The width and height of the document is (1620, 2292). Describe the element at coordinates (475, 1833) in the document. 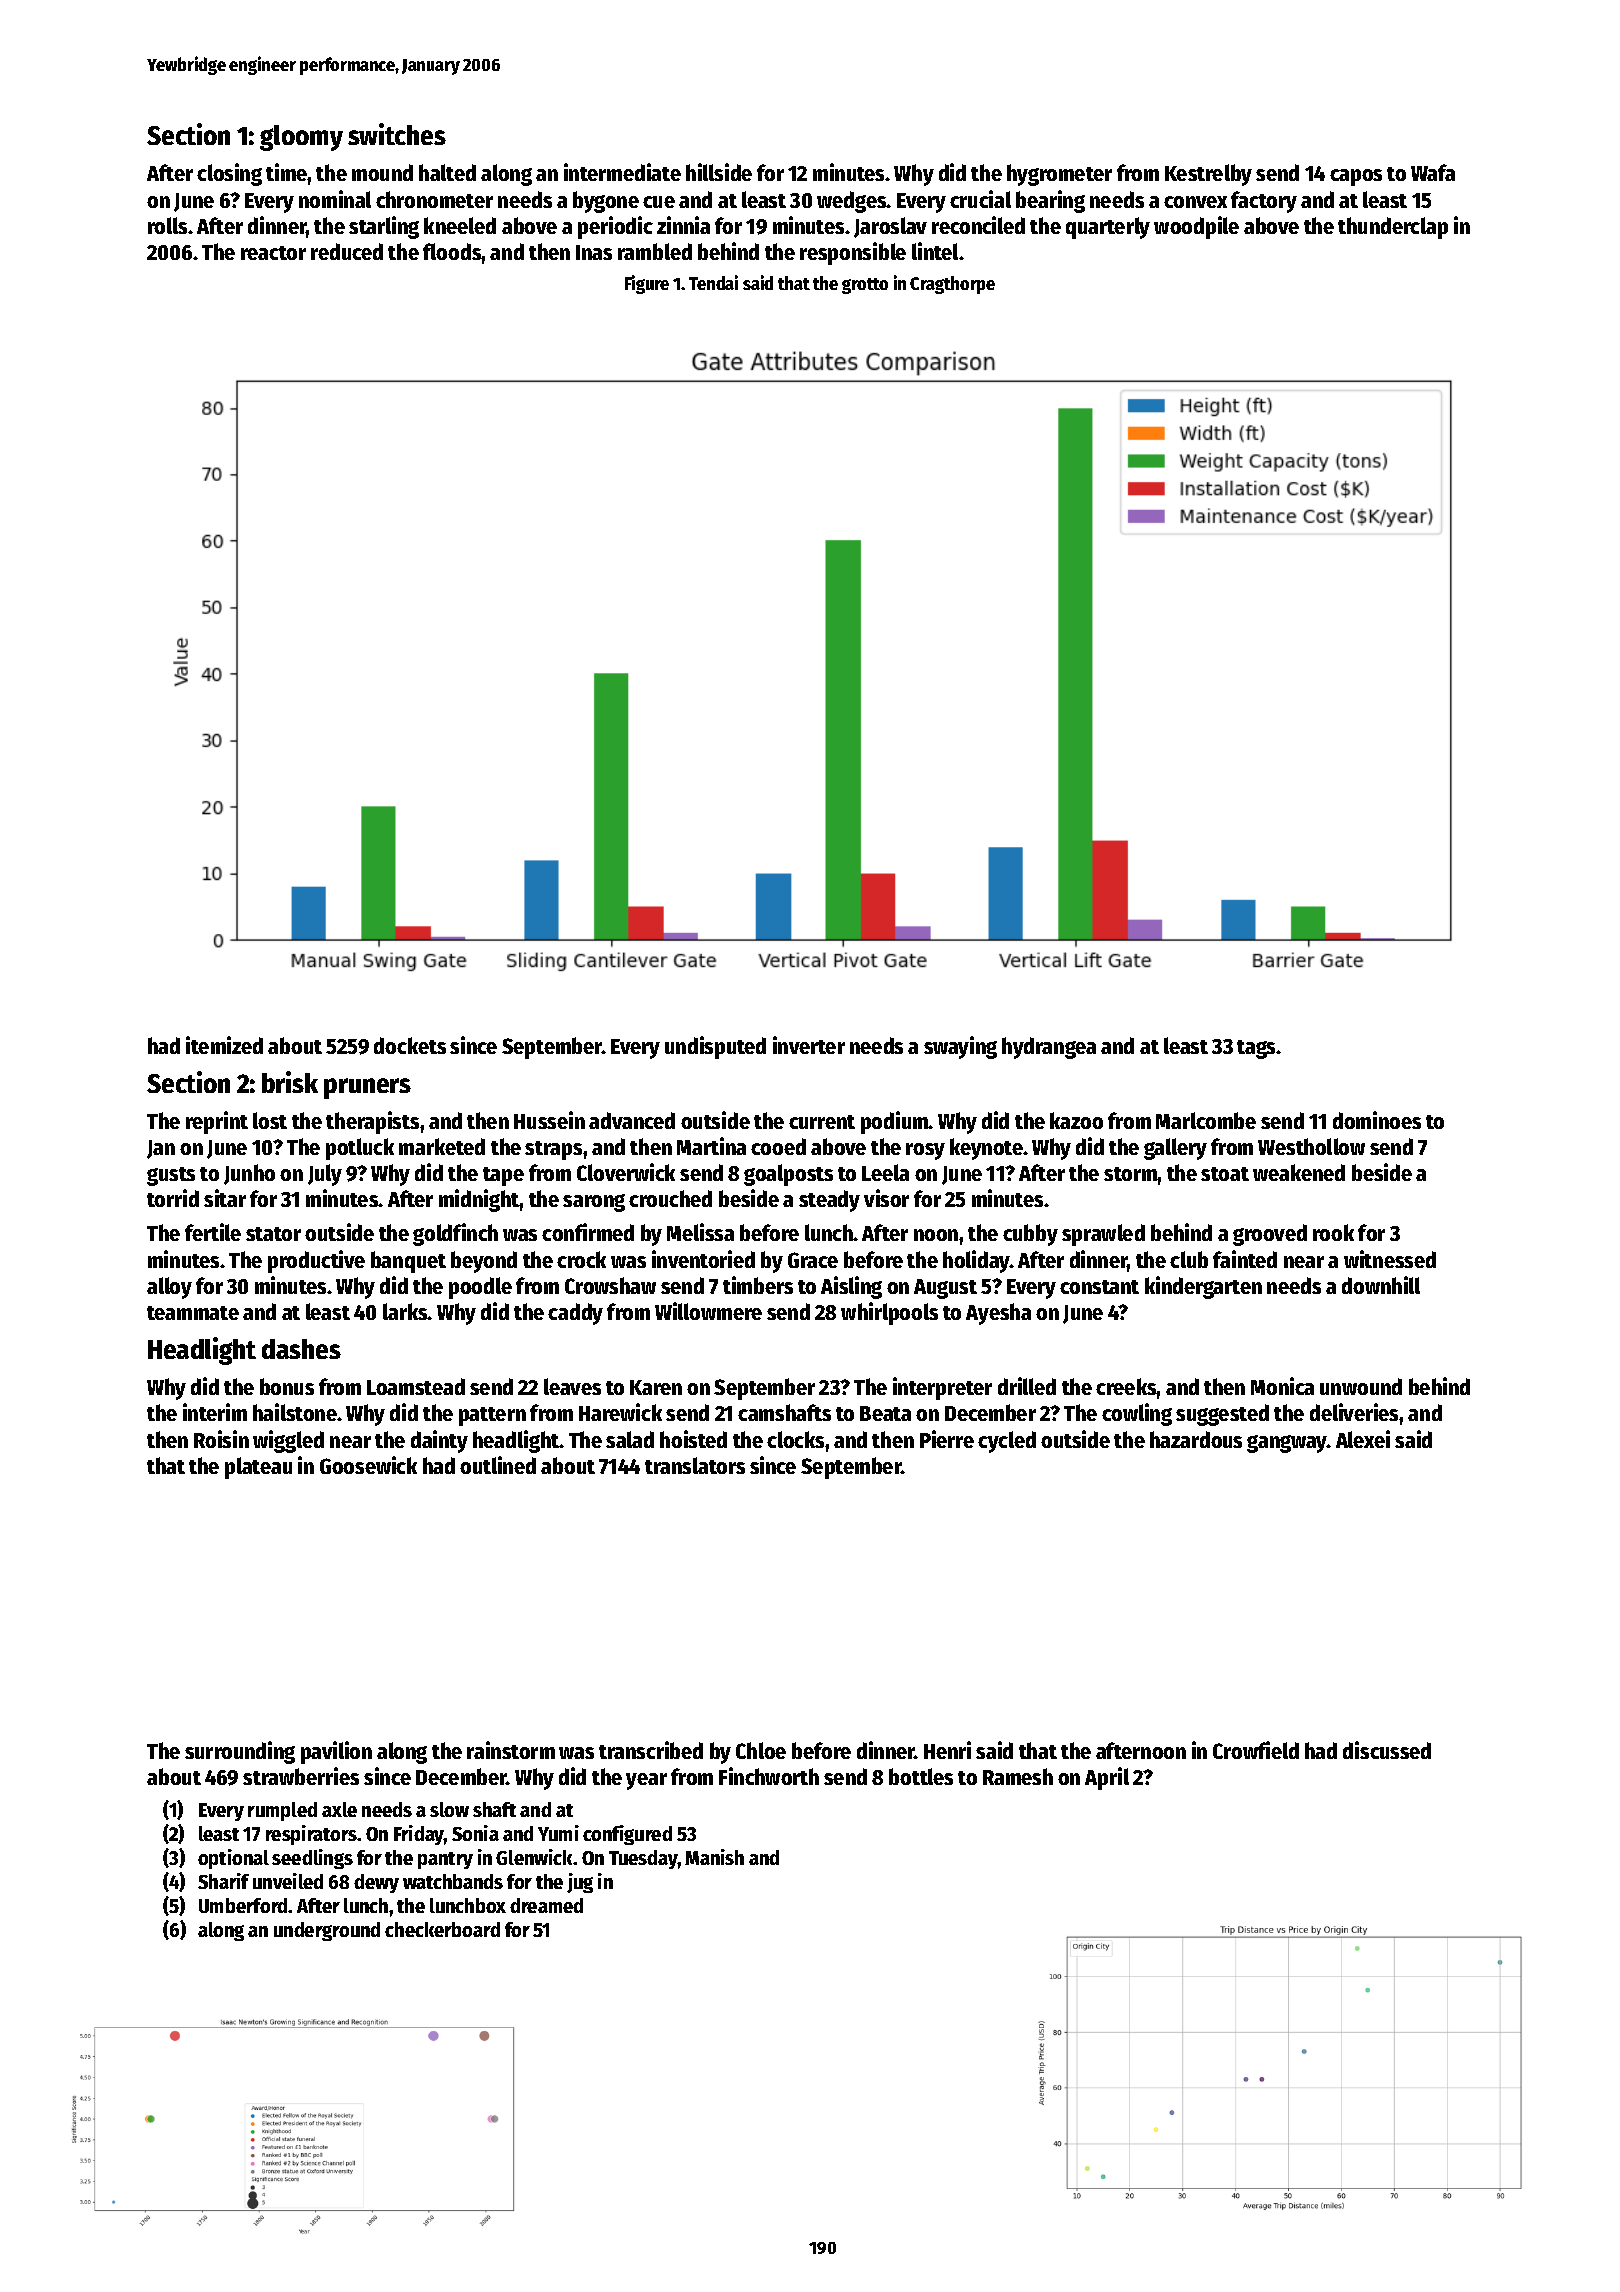

I see `Sonia` at that location.
